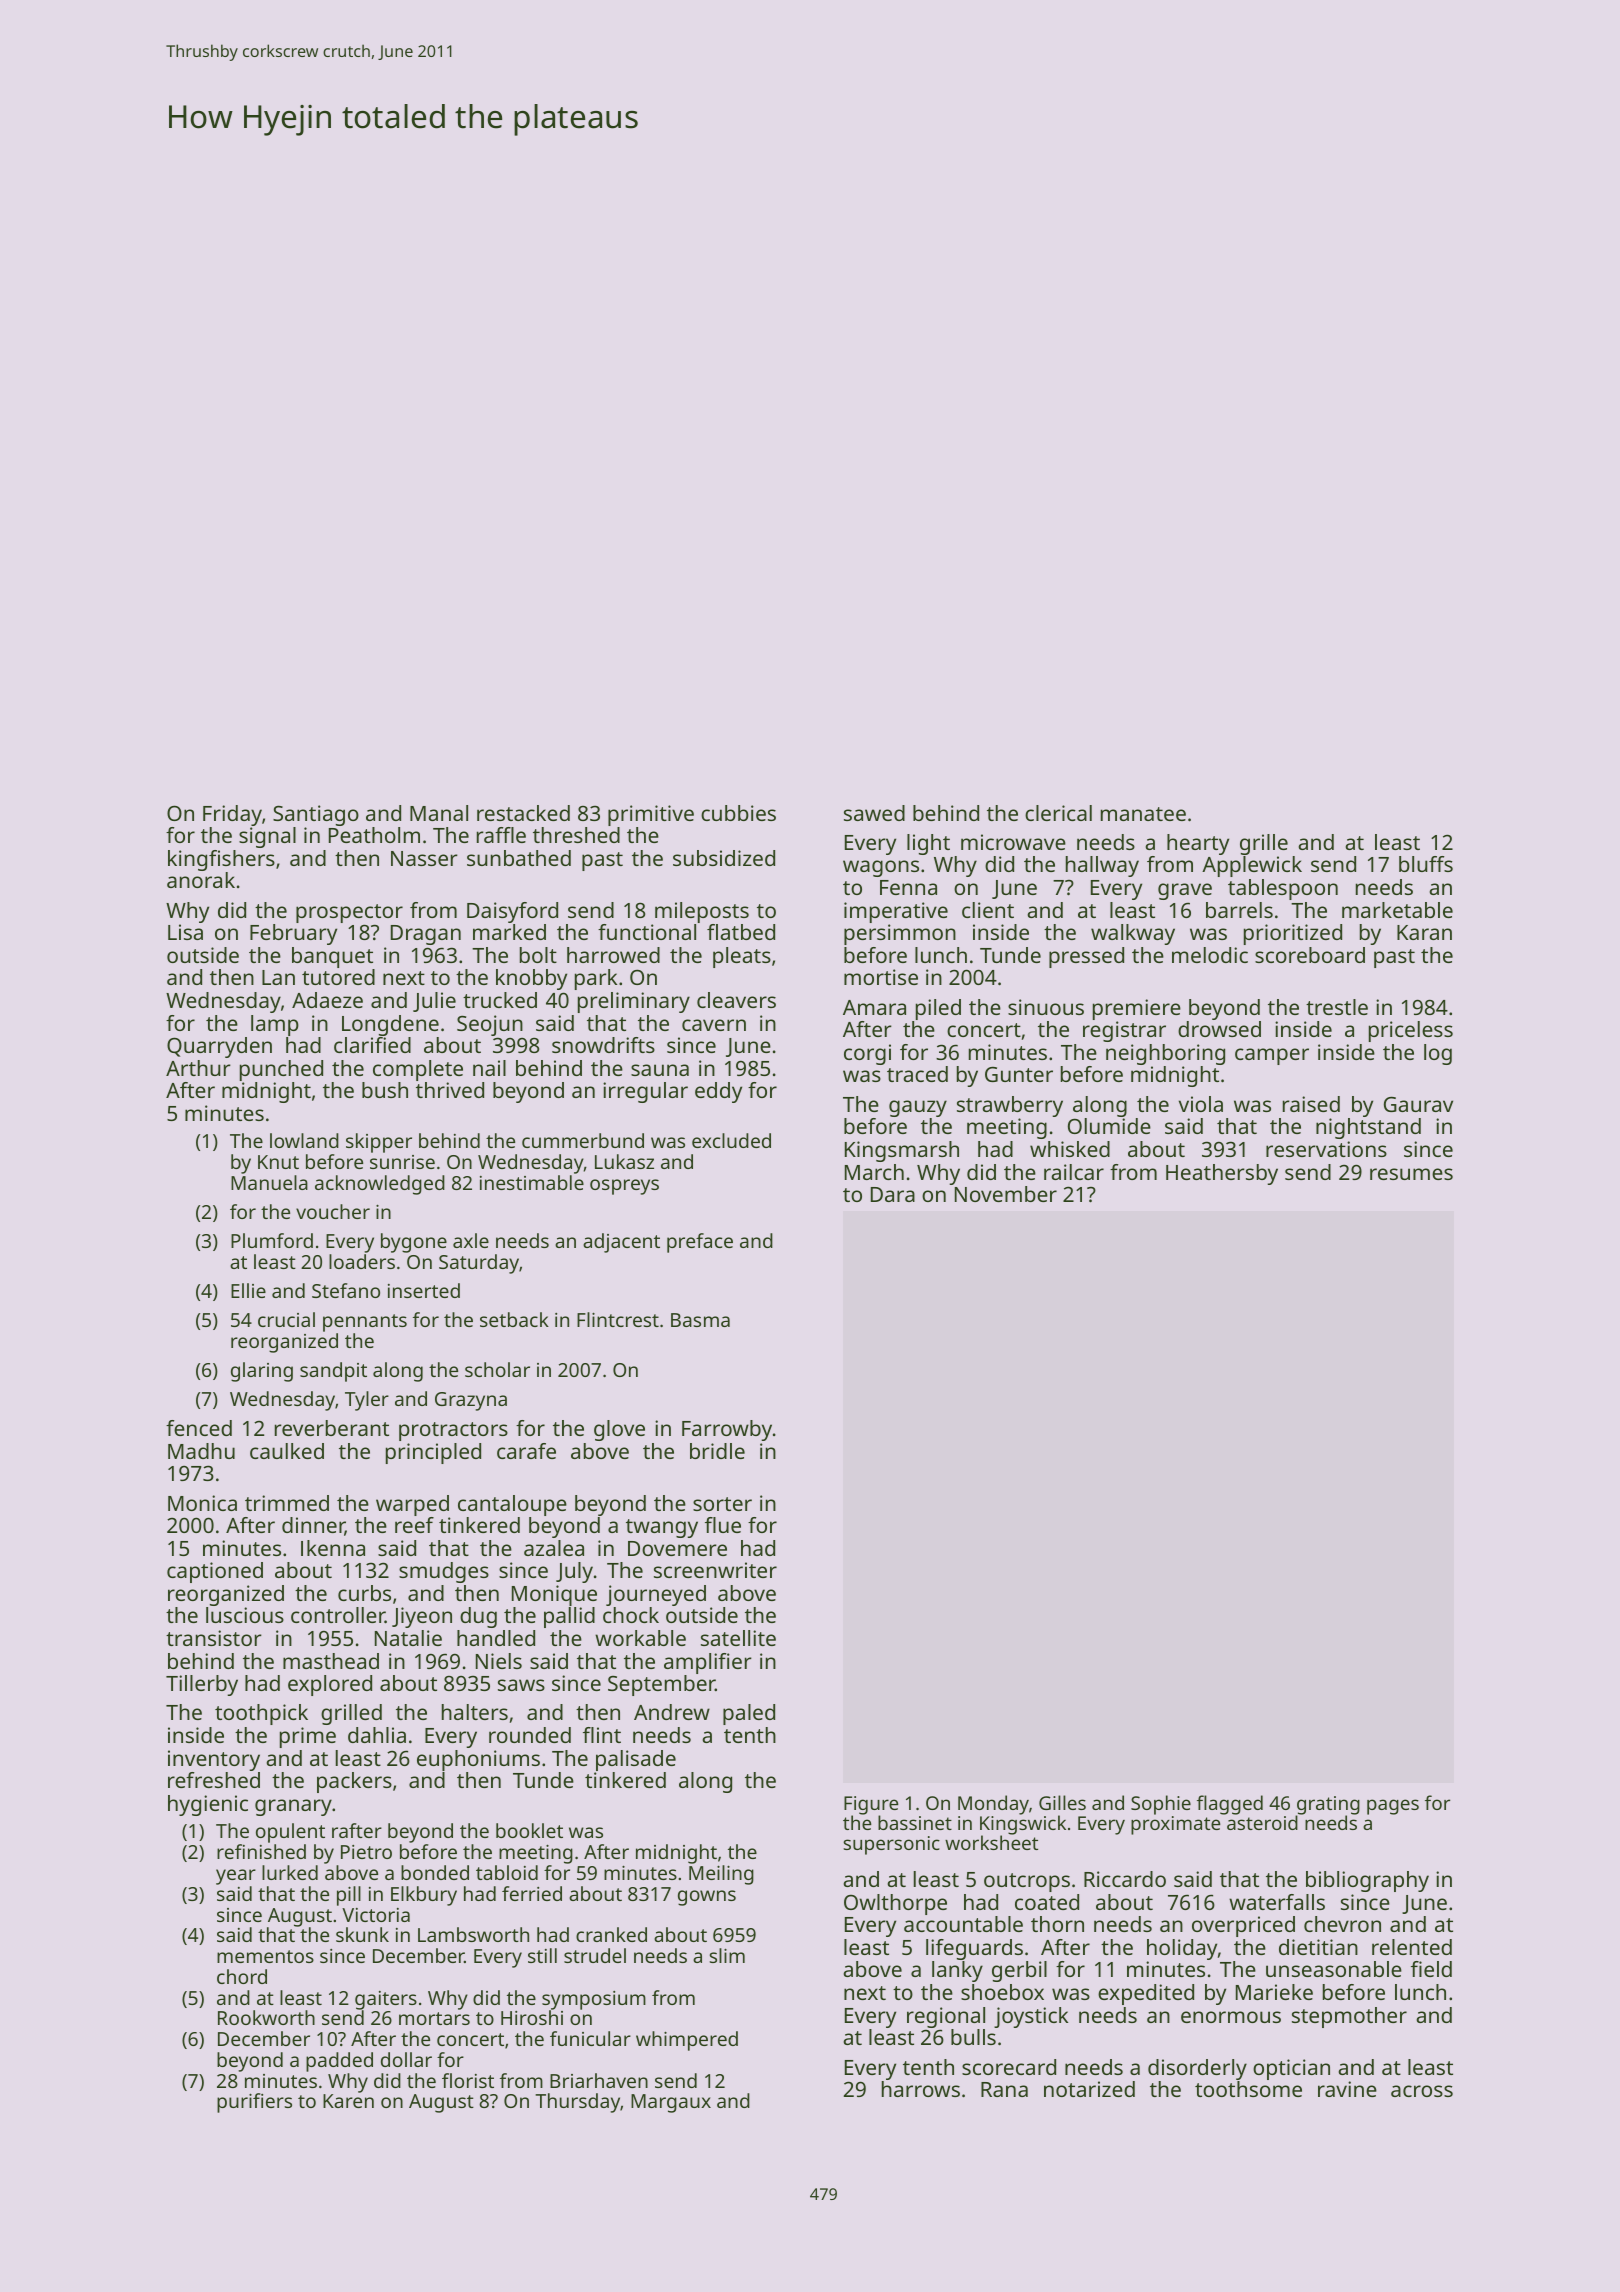 This screenshot has height=2292, width=1620. What do you see at coordinates (700, 1243) in the screenshot?
I see `preface` at bounding box center [700, 1243].
